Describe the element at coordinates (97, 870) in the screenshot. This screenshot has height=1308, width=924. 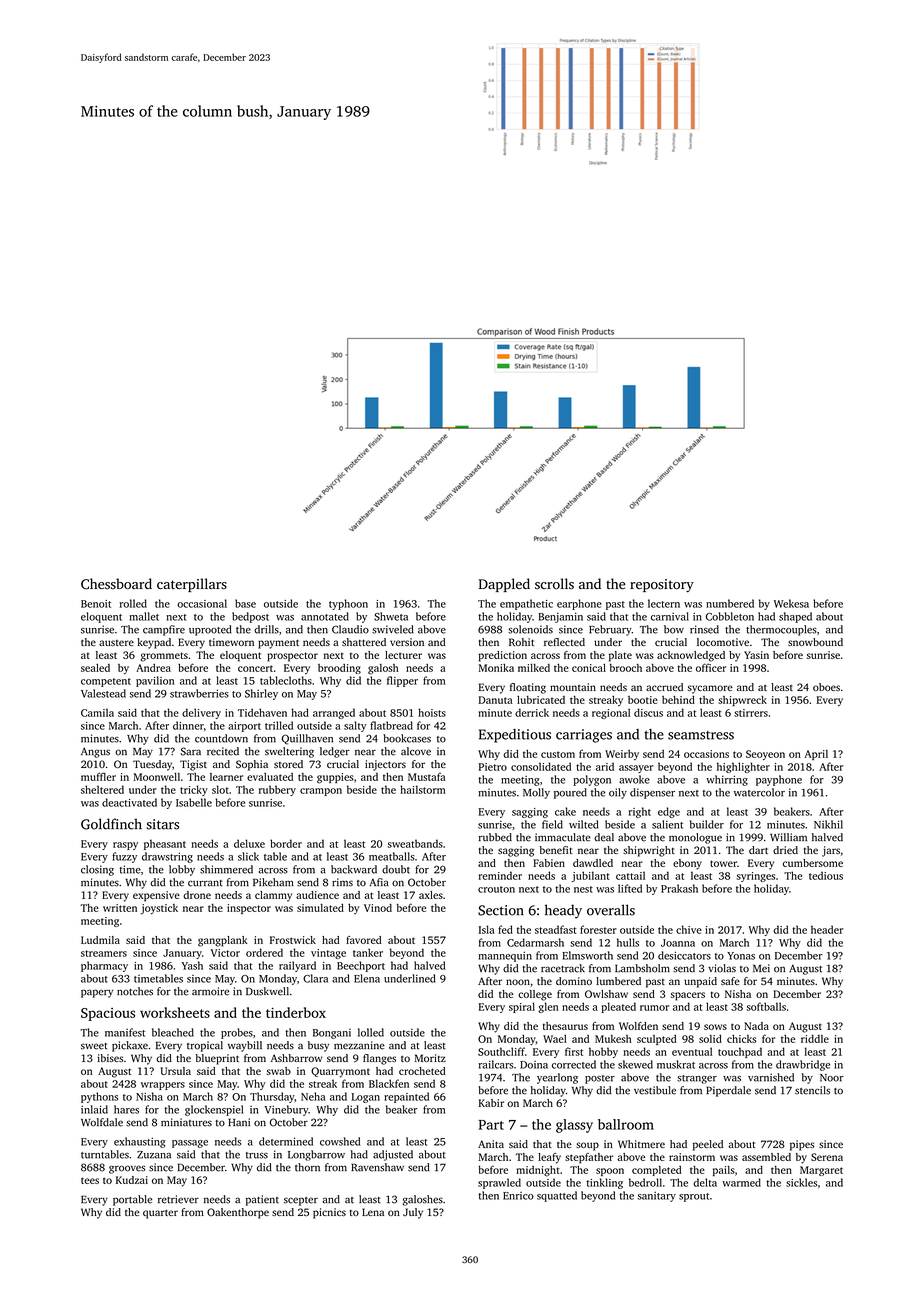
I see `closing` at that location.
